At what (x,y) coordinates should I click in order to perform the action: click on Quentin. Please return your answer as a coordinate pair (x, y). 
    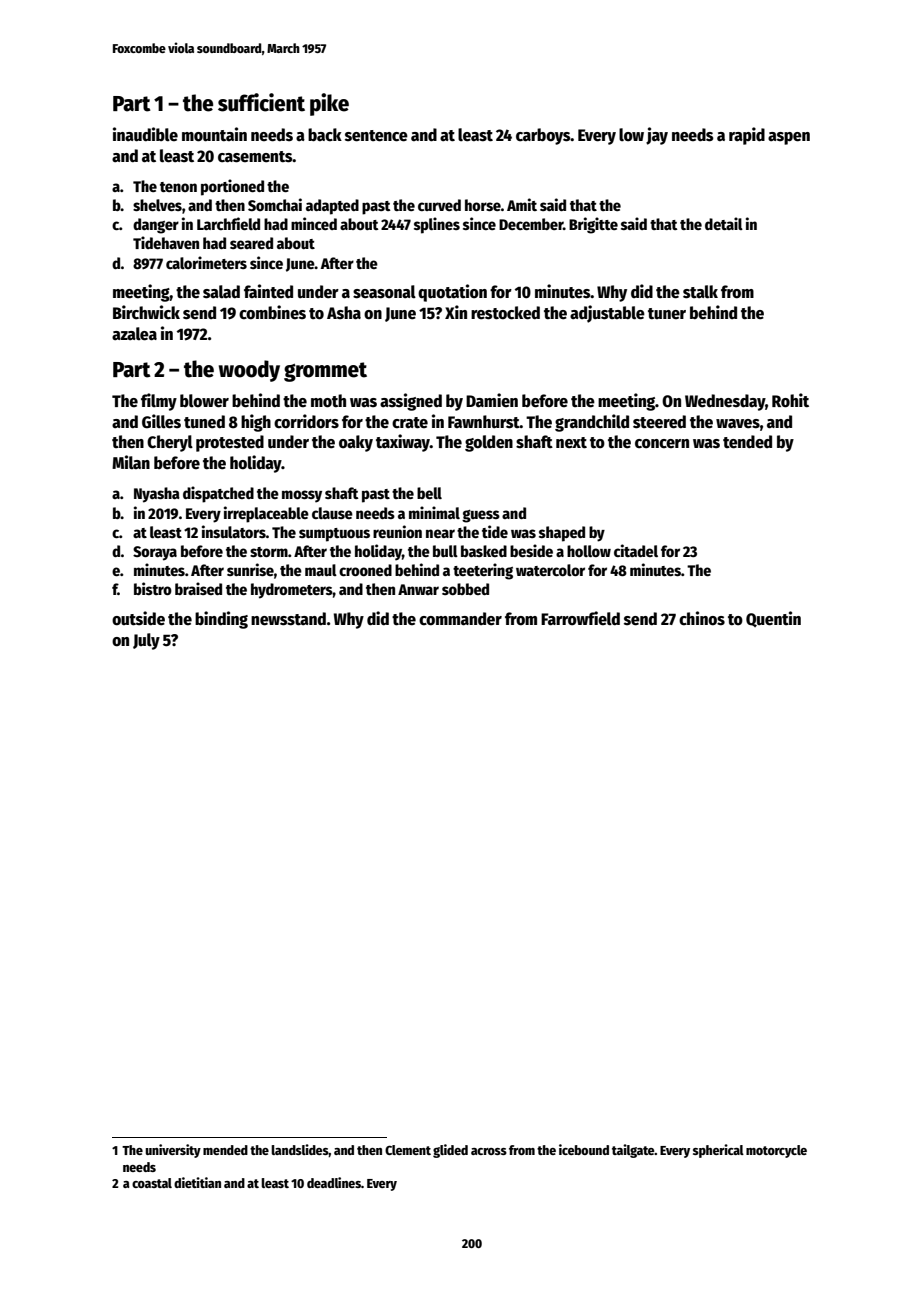
    Looking at the image, I should click on (773, 619).
